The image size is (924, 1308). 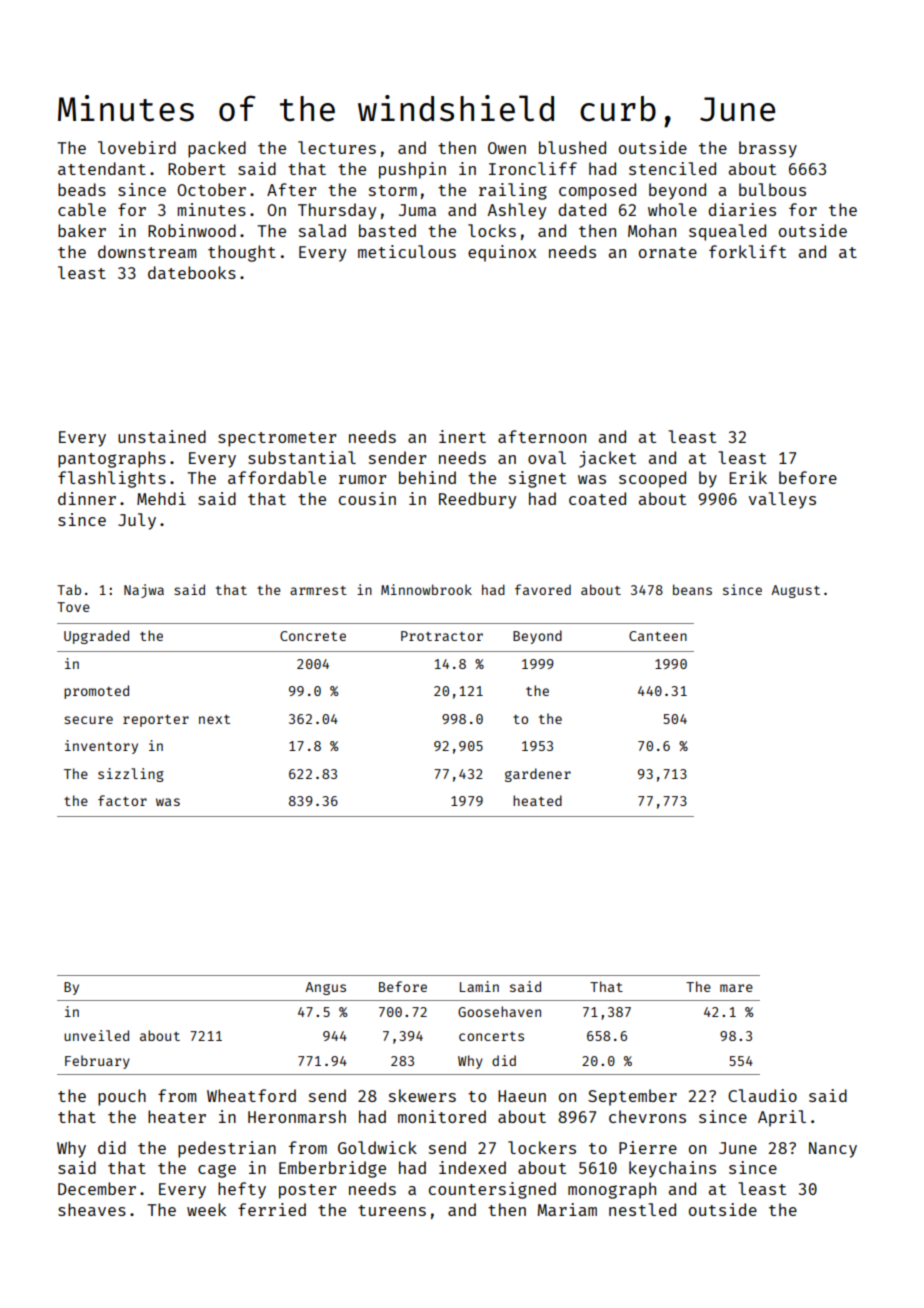 I want to click on Lamin, so click(x=479, y=986).
